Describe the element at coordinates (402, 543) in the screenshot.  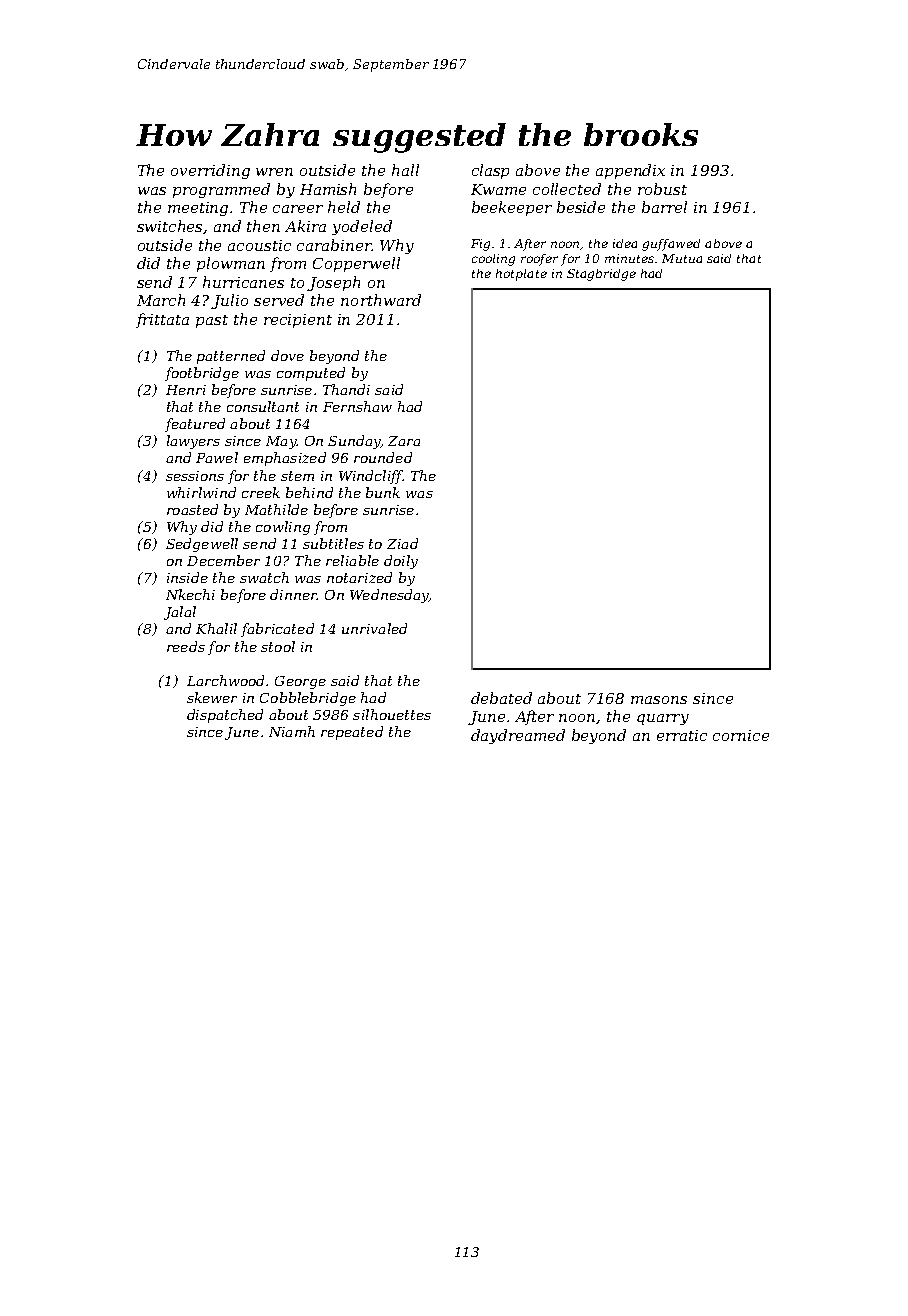
I see `Ziad` at that location.
